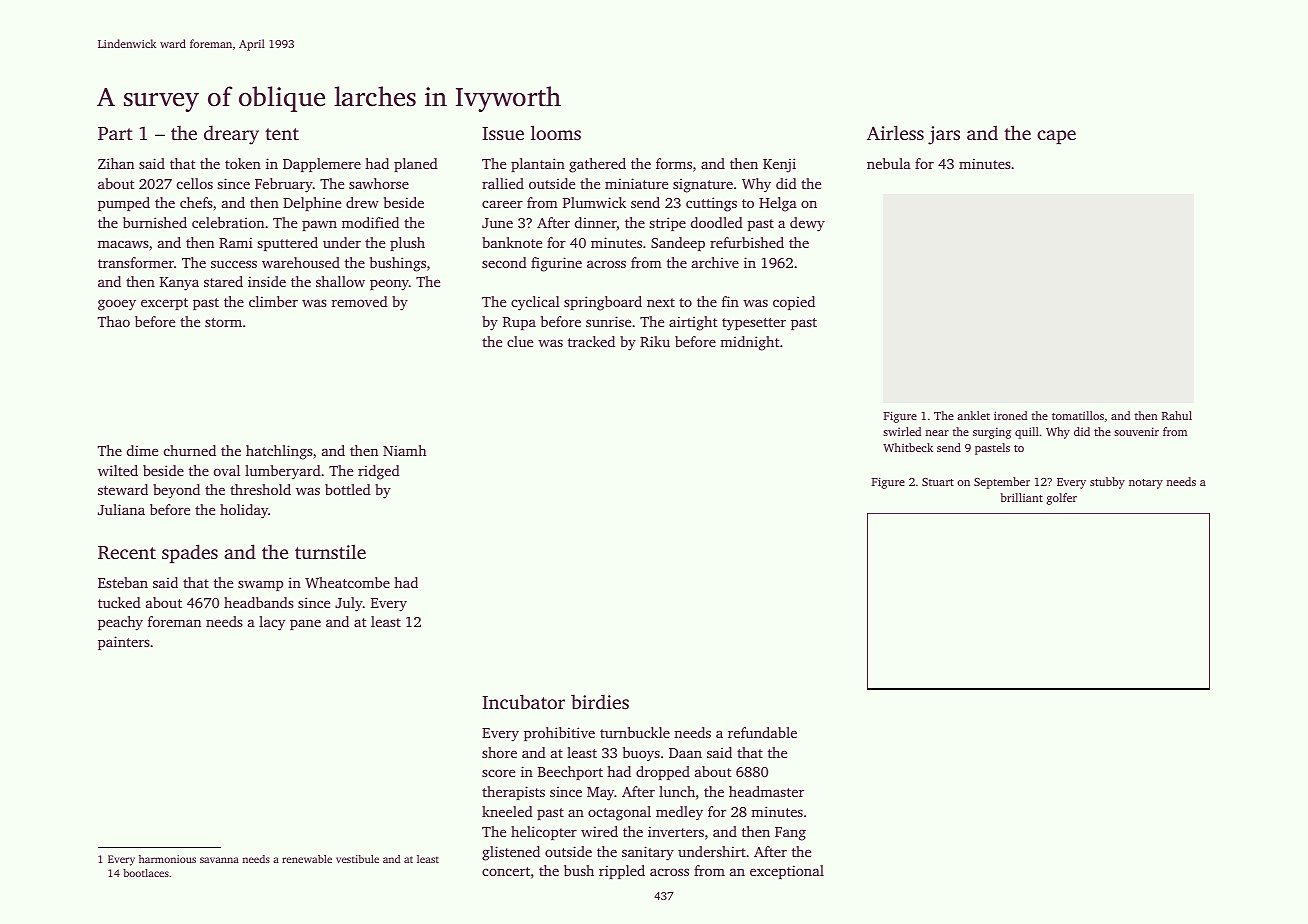 This screenshot has height=924, width=1308. Describe the element at coordinates (167, 859) in the screenshot. I see `harmonious` at that location.
